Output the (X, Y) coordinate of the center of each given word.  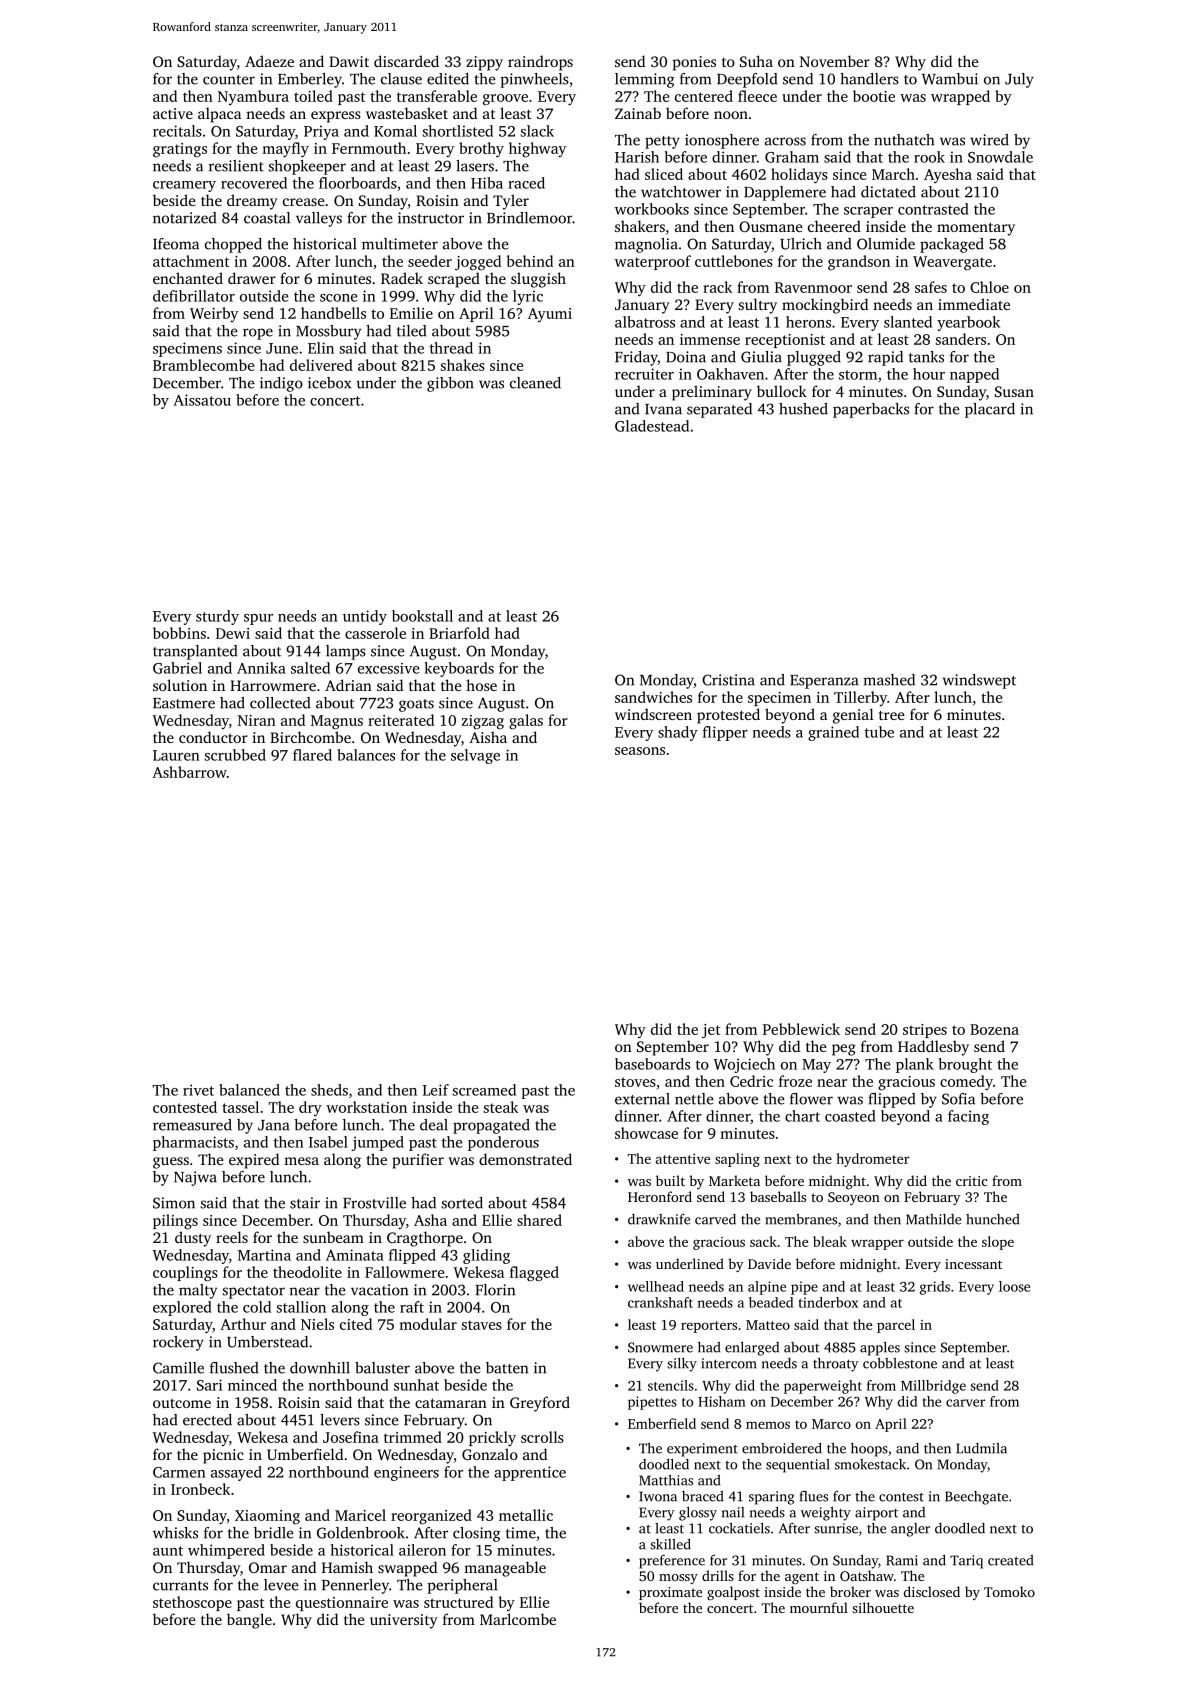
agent (802, 1578)
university (404, 1621)
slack (537, 131)
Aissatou (202, 400)
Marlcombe (518, 1619)
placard (990, 410)
